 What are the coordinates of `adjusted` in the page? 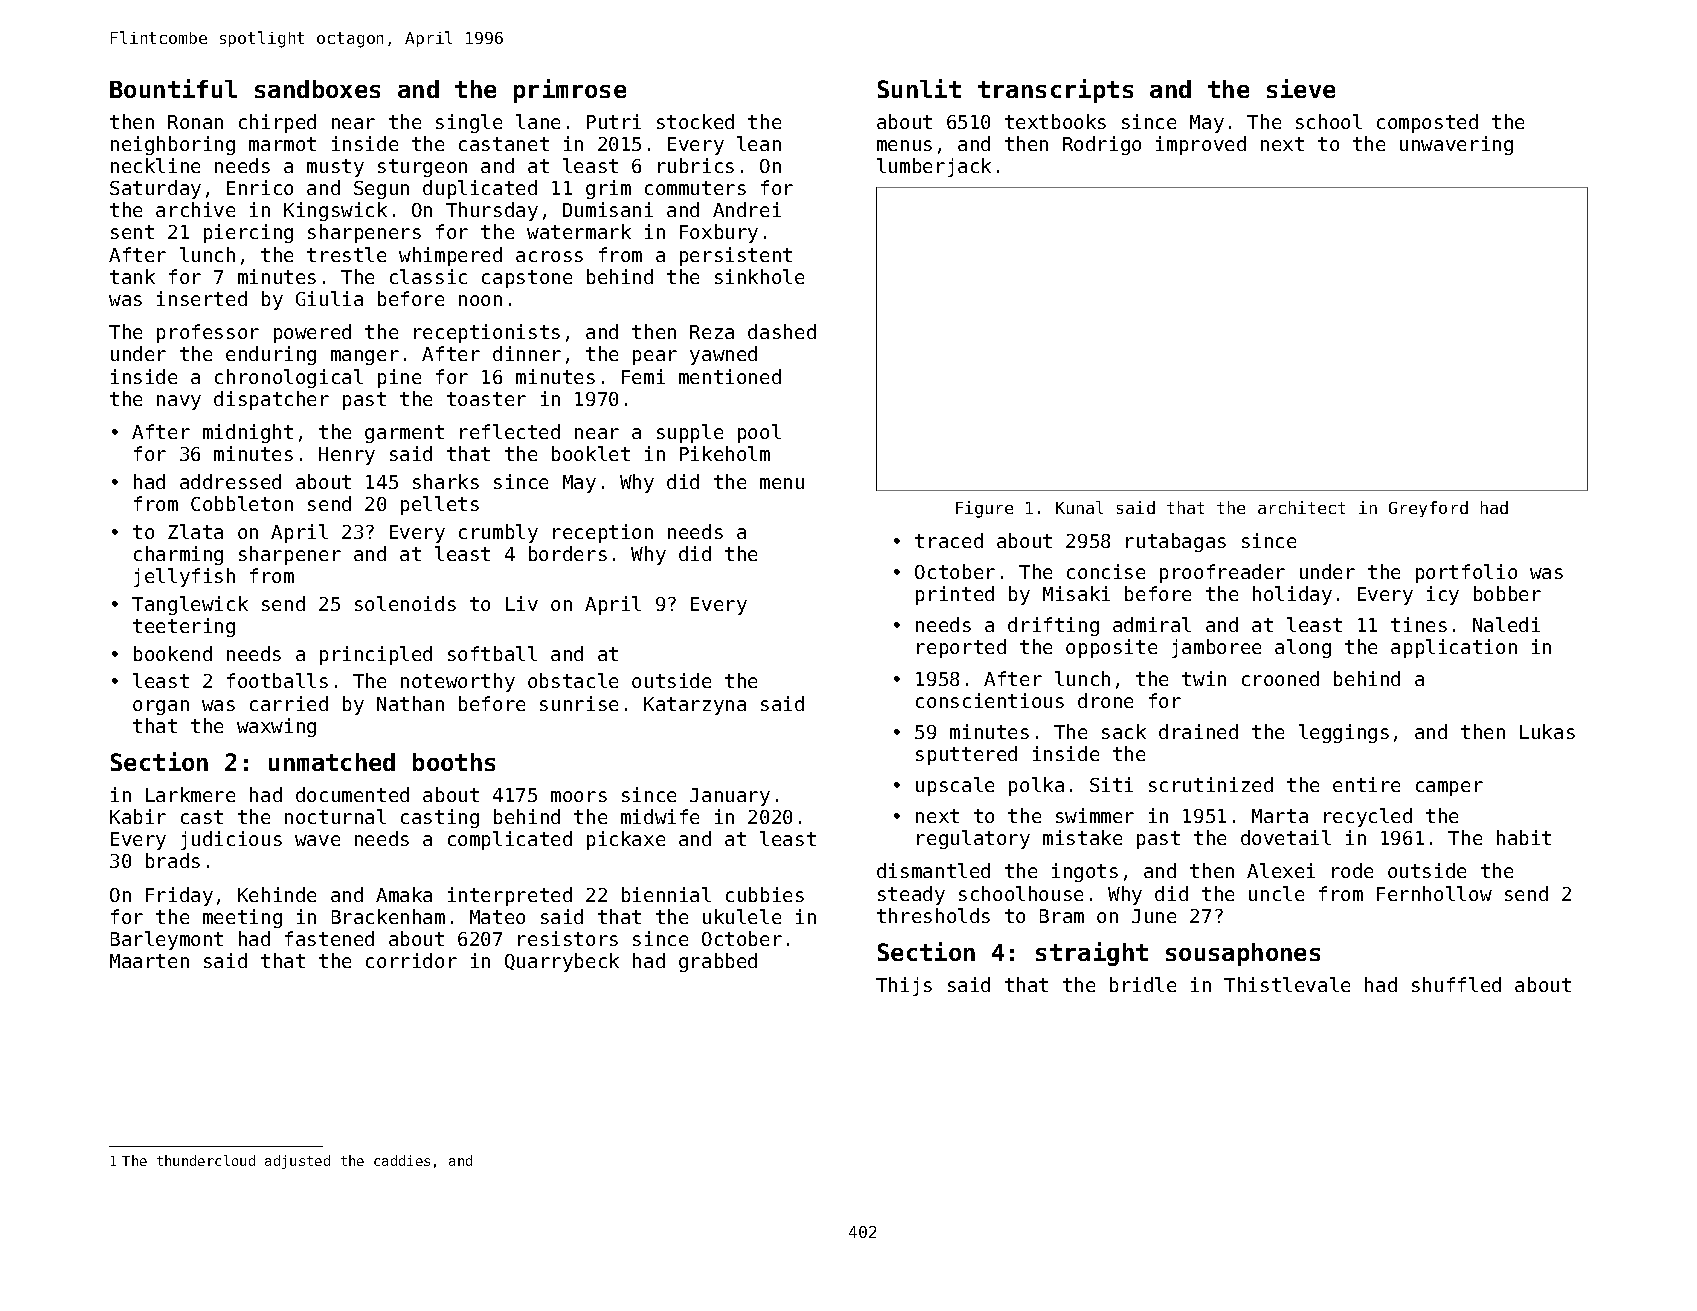 It's located at (297, 1162).
